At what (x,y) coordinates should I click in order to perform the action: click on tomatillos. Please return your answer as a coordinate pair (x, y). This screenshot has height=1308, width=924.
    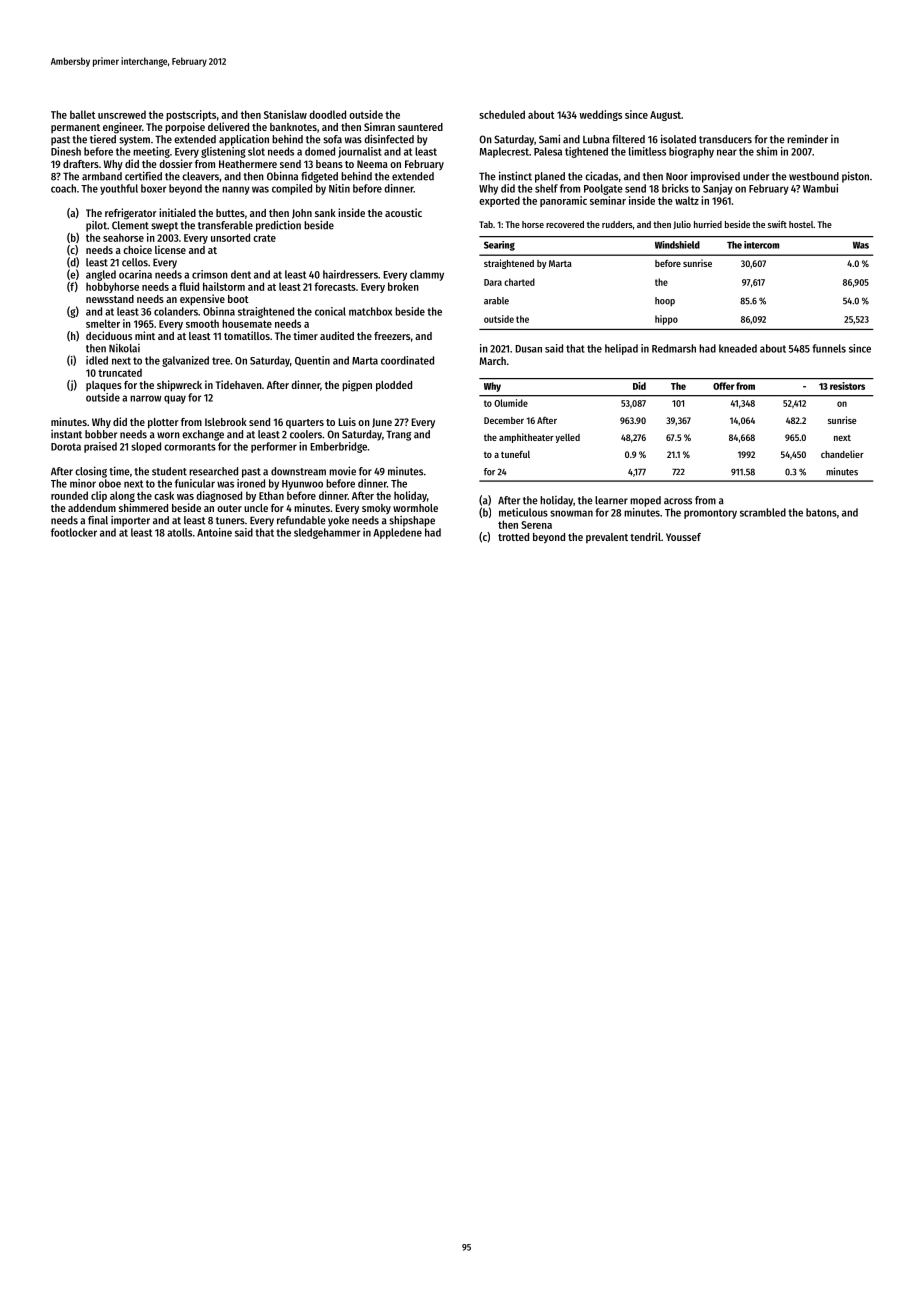
    Looking at the image, I should click on (247, 335).
